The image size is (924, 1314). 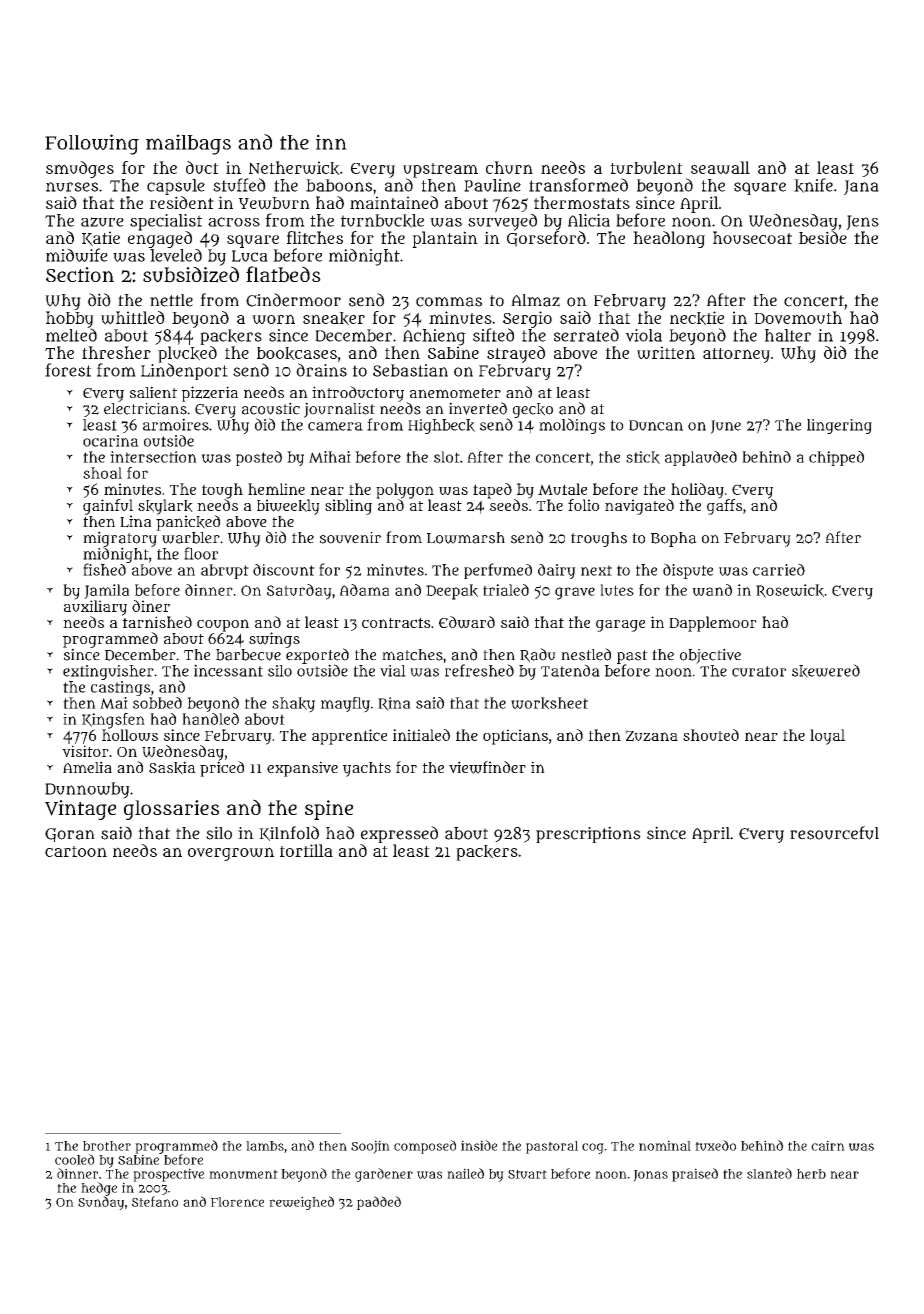 I want to click on polygon, so click(x=405, y=491).
